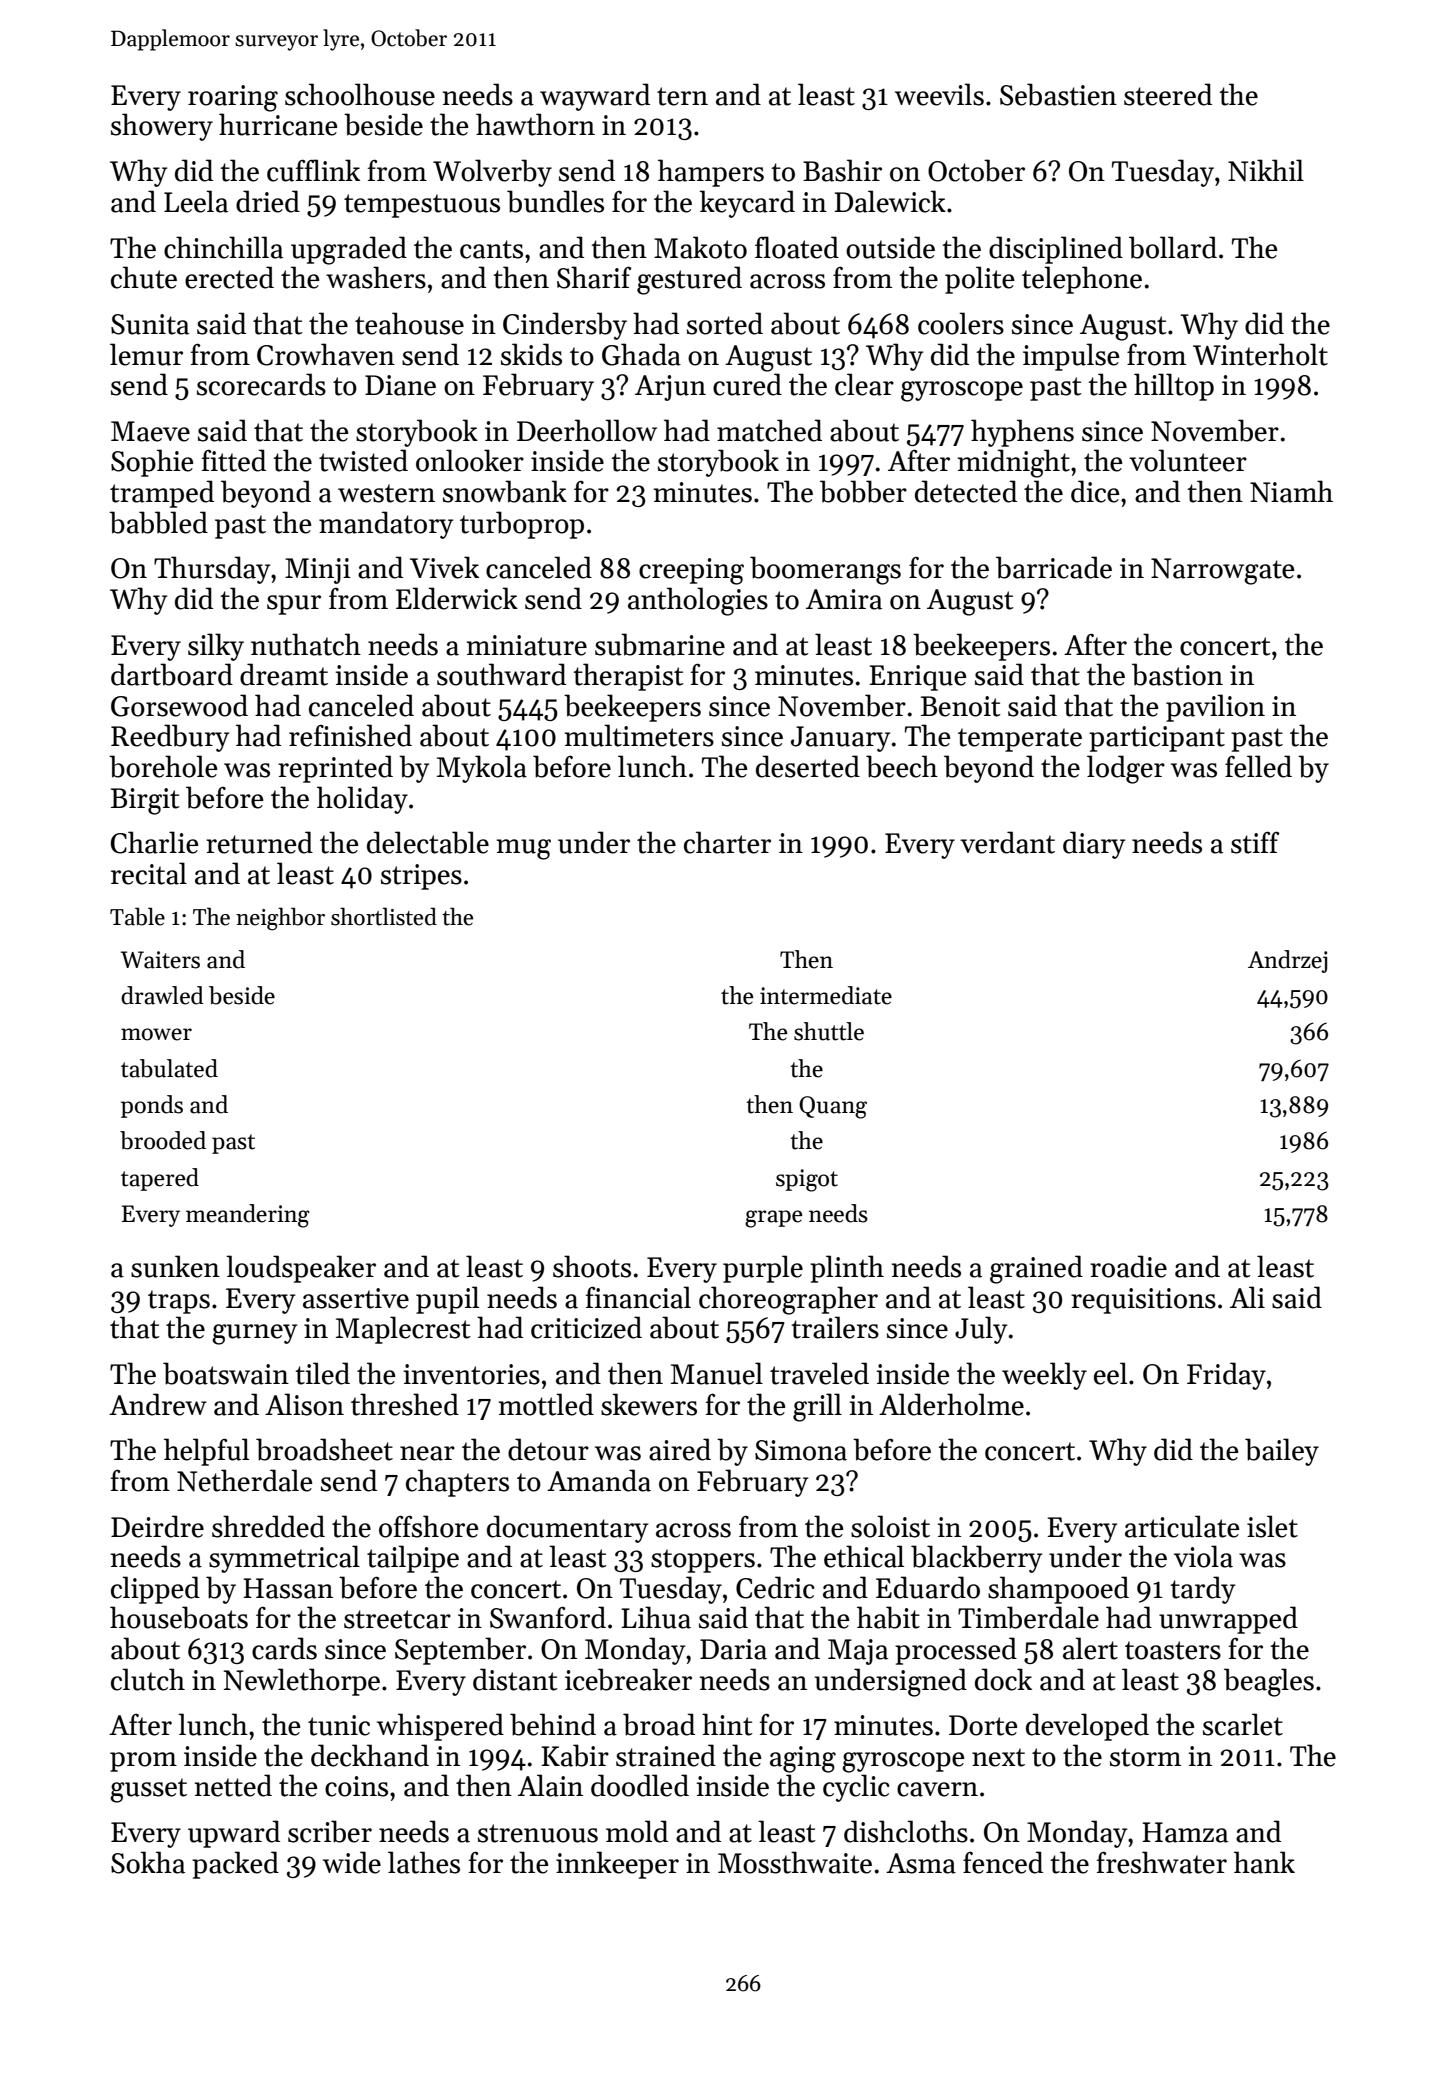 The image size is (1450, 2100). Describe the element at coordinates (595, 97) in the page. I see `wayward` at that location.
